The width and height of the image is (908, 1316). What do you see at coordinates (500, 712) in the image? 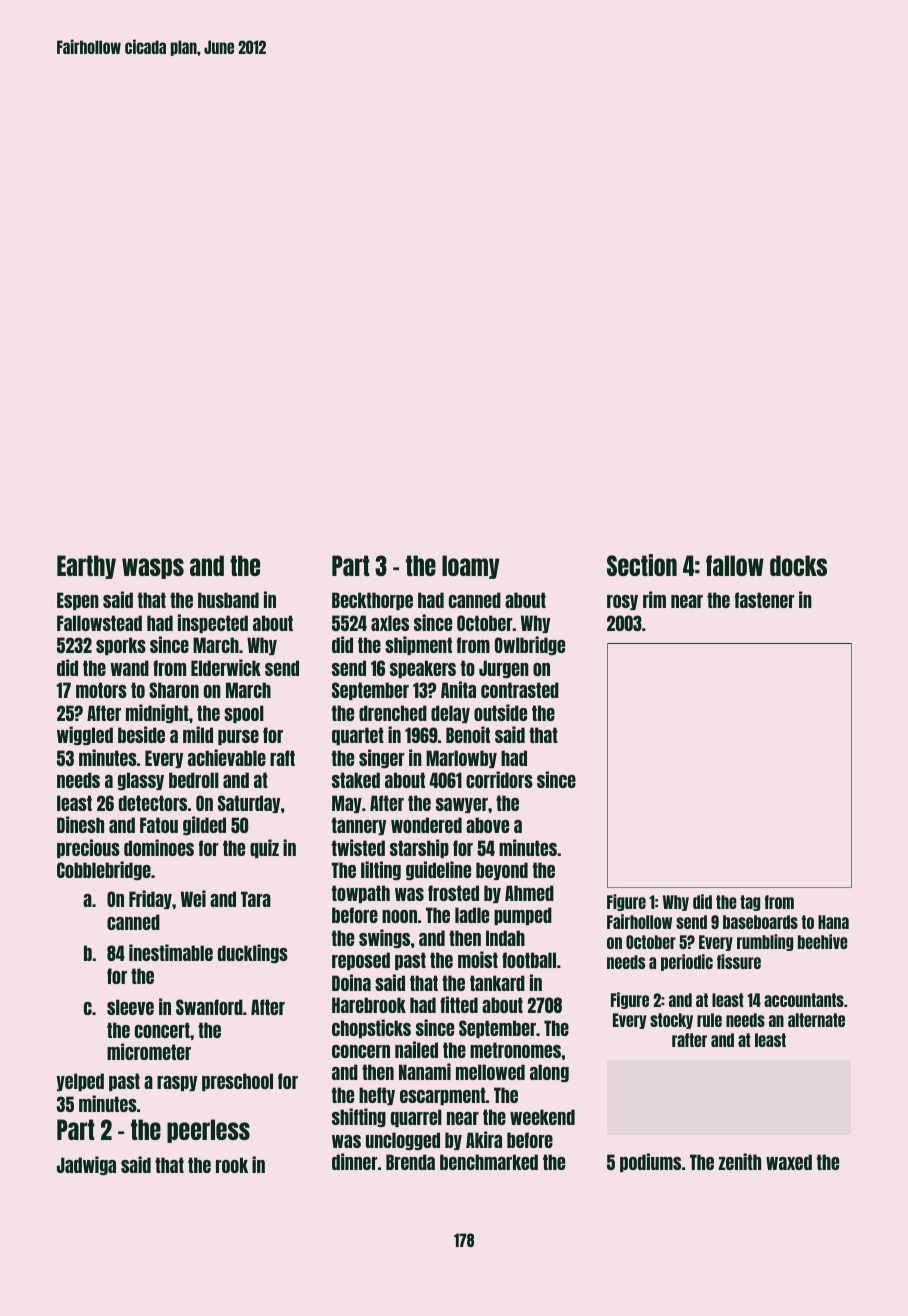
I see `outside` at bounding box center [500, 712].
